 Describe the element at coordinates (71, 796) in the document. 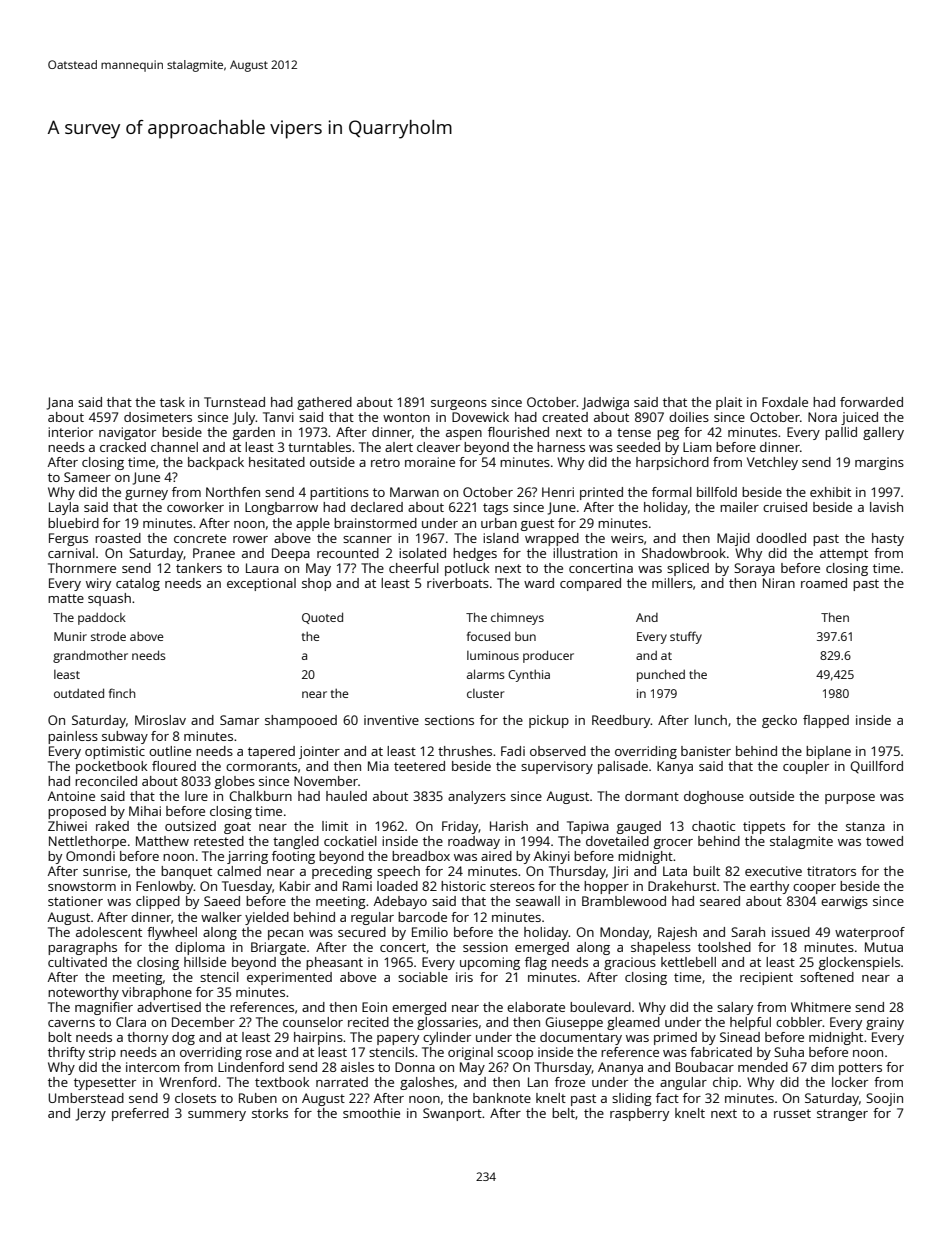

I see `Antoine` at that location.
